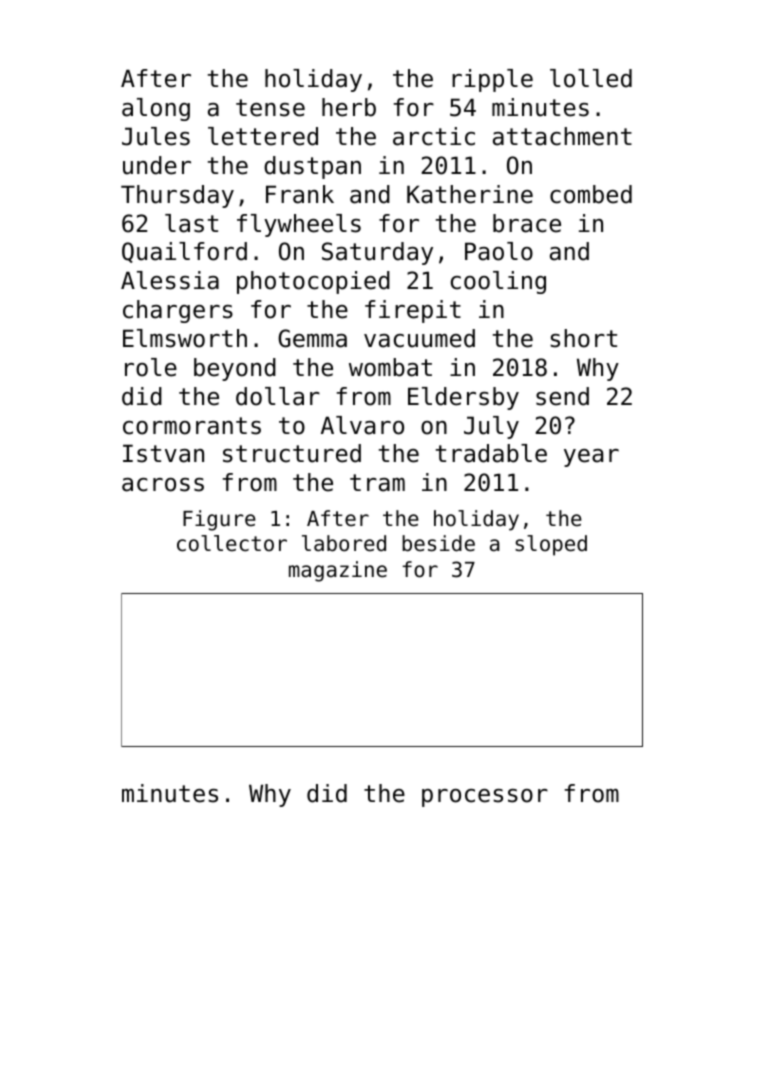 Image resolution: width=764 pixels, height=1083 pixels. What do you see at coordinates (178, 311) in the screenshot?
I see `chargers` at bounding box center [178, 311].
